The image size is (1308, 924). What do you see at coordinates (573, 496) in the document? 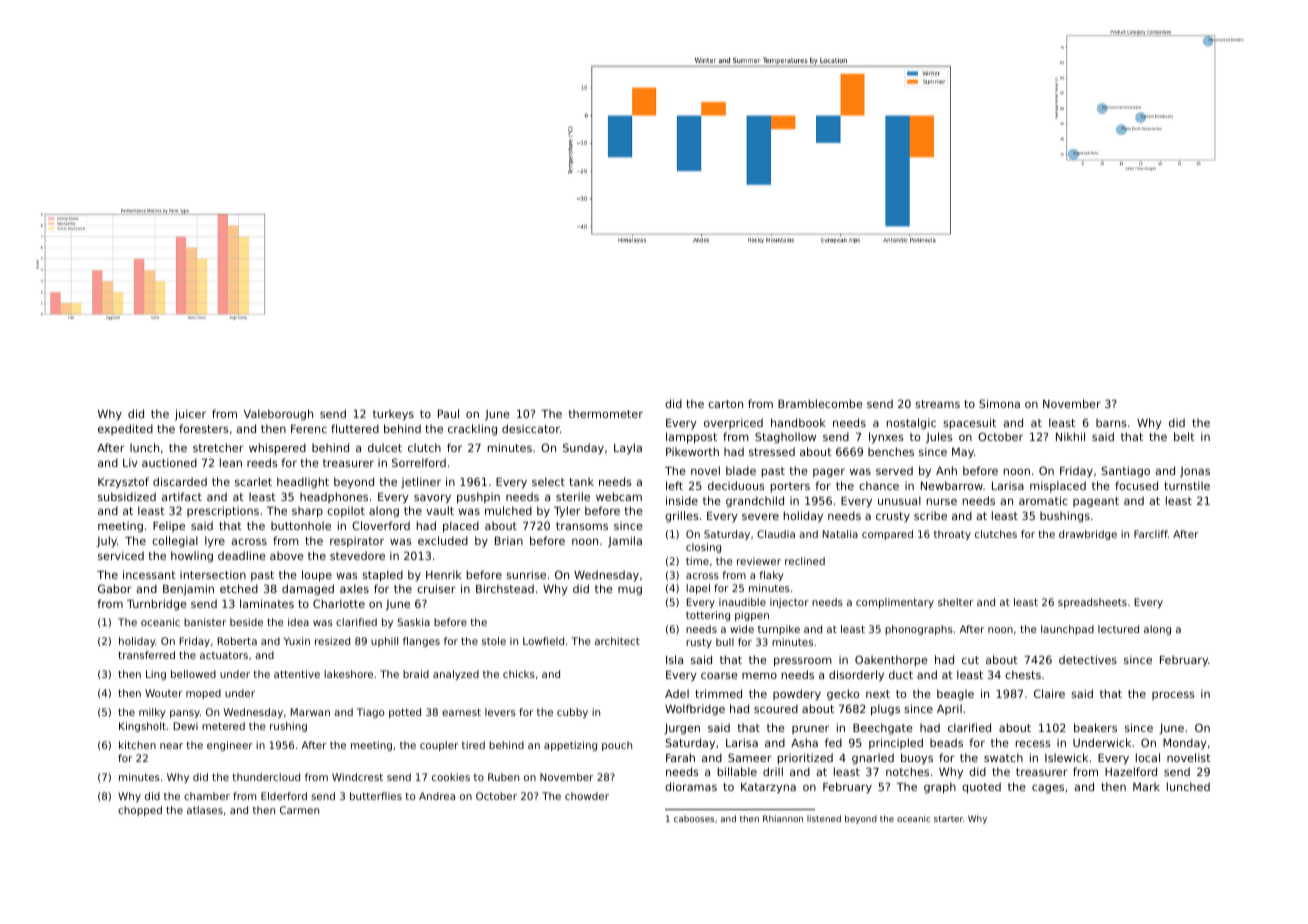
I see `sterile` at bounding box center [573, 496].
